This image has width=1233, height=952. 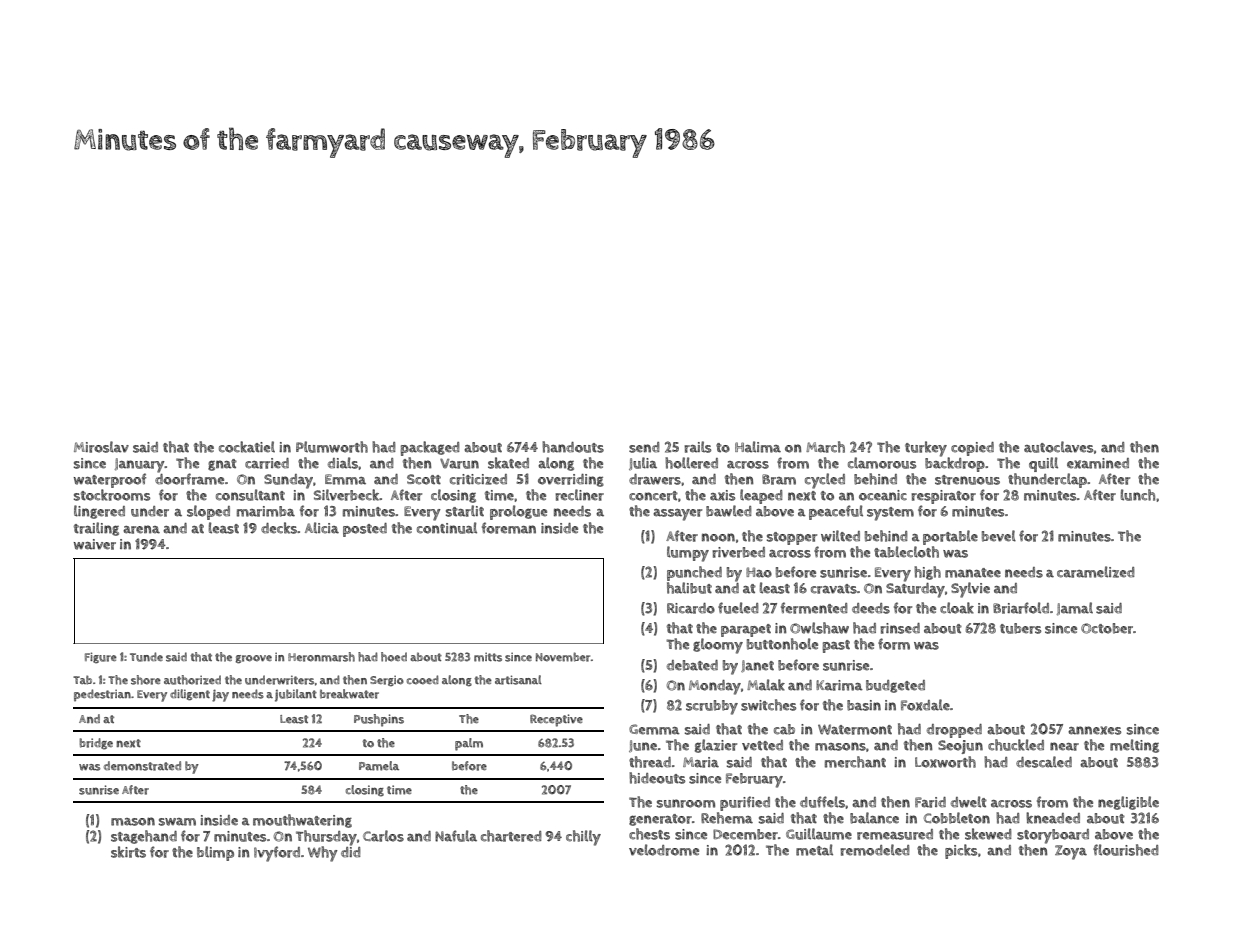 What do you see at coordinates (906, 552) in the image?
I see `tablecloth` at bounding box center [906, 552].
